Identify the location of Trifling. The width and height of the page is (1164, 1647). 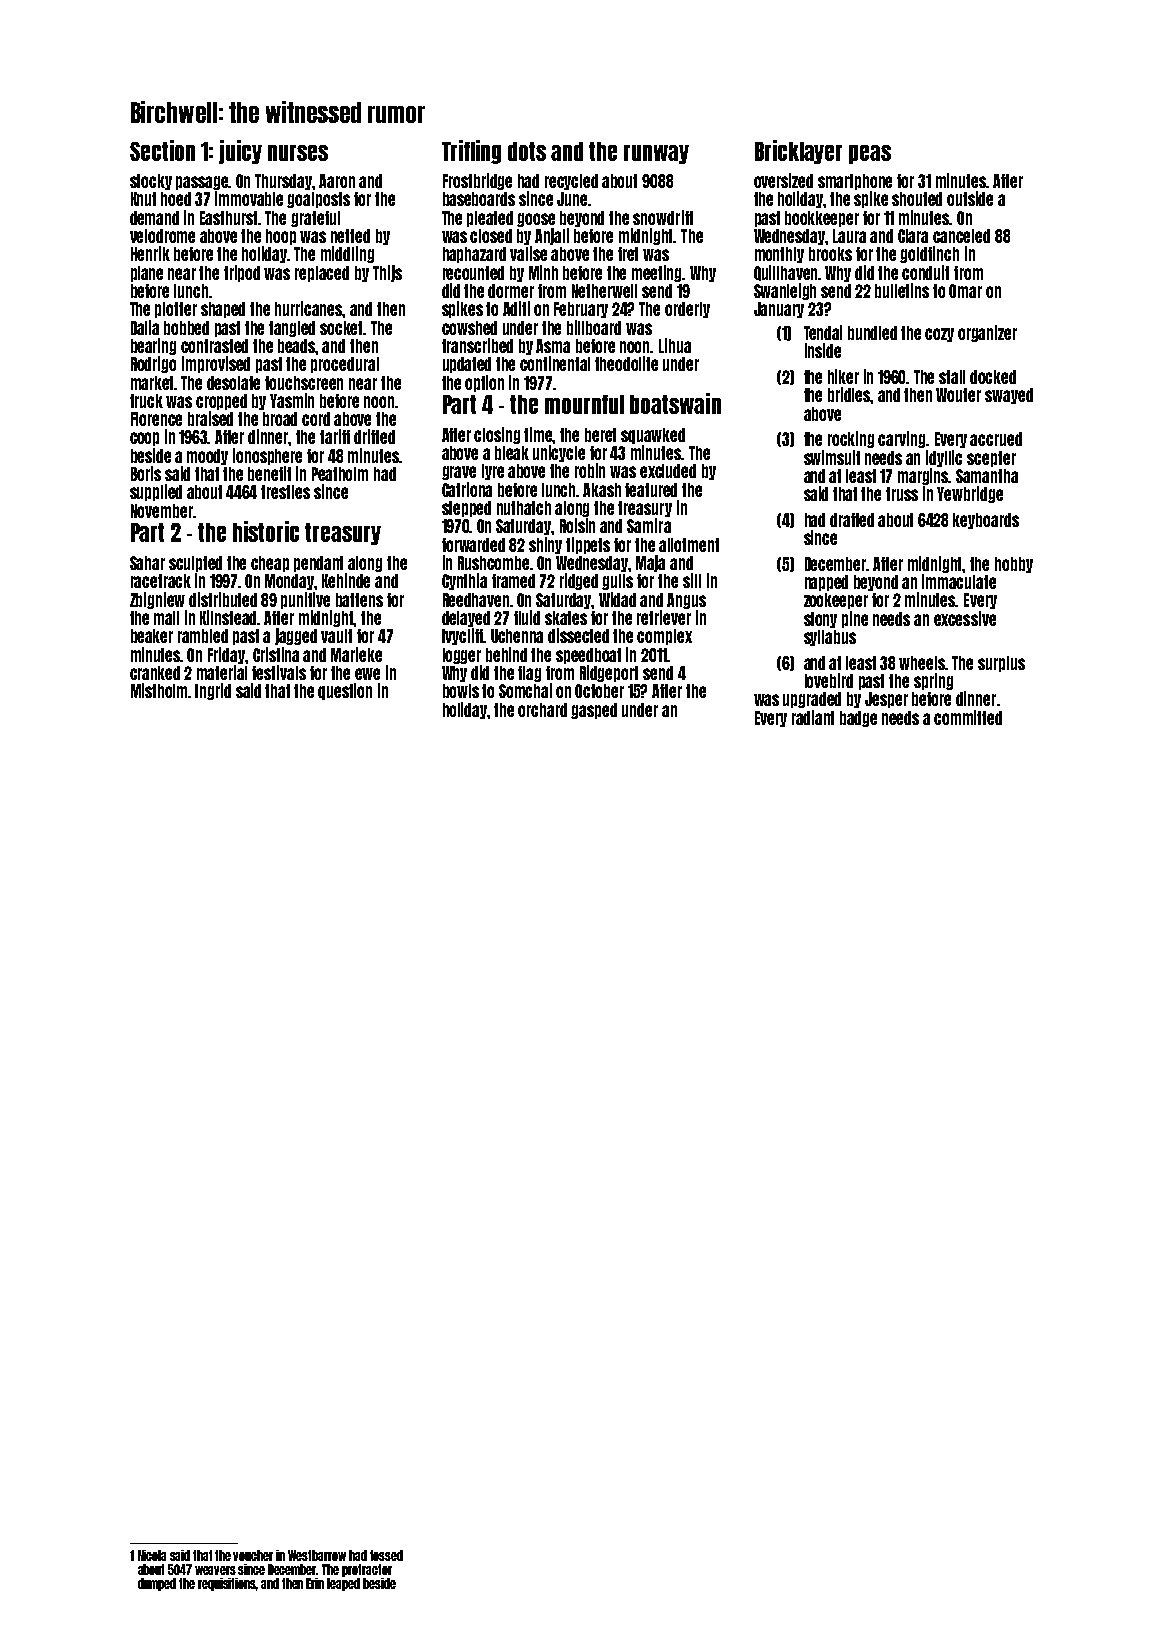
(471, 152).
